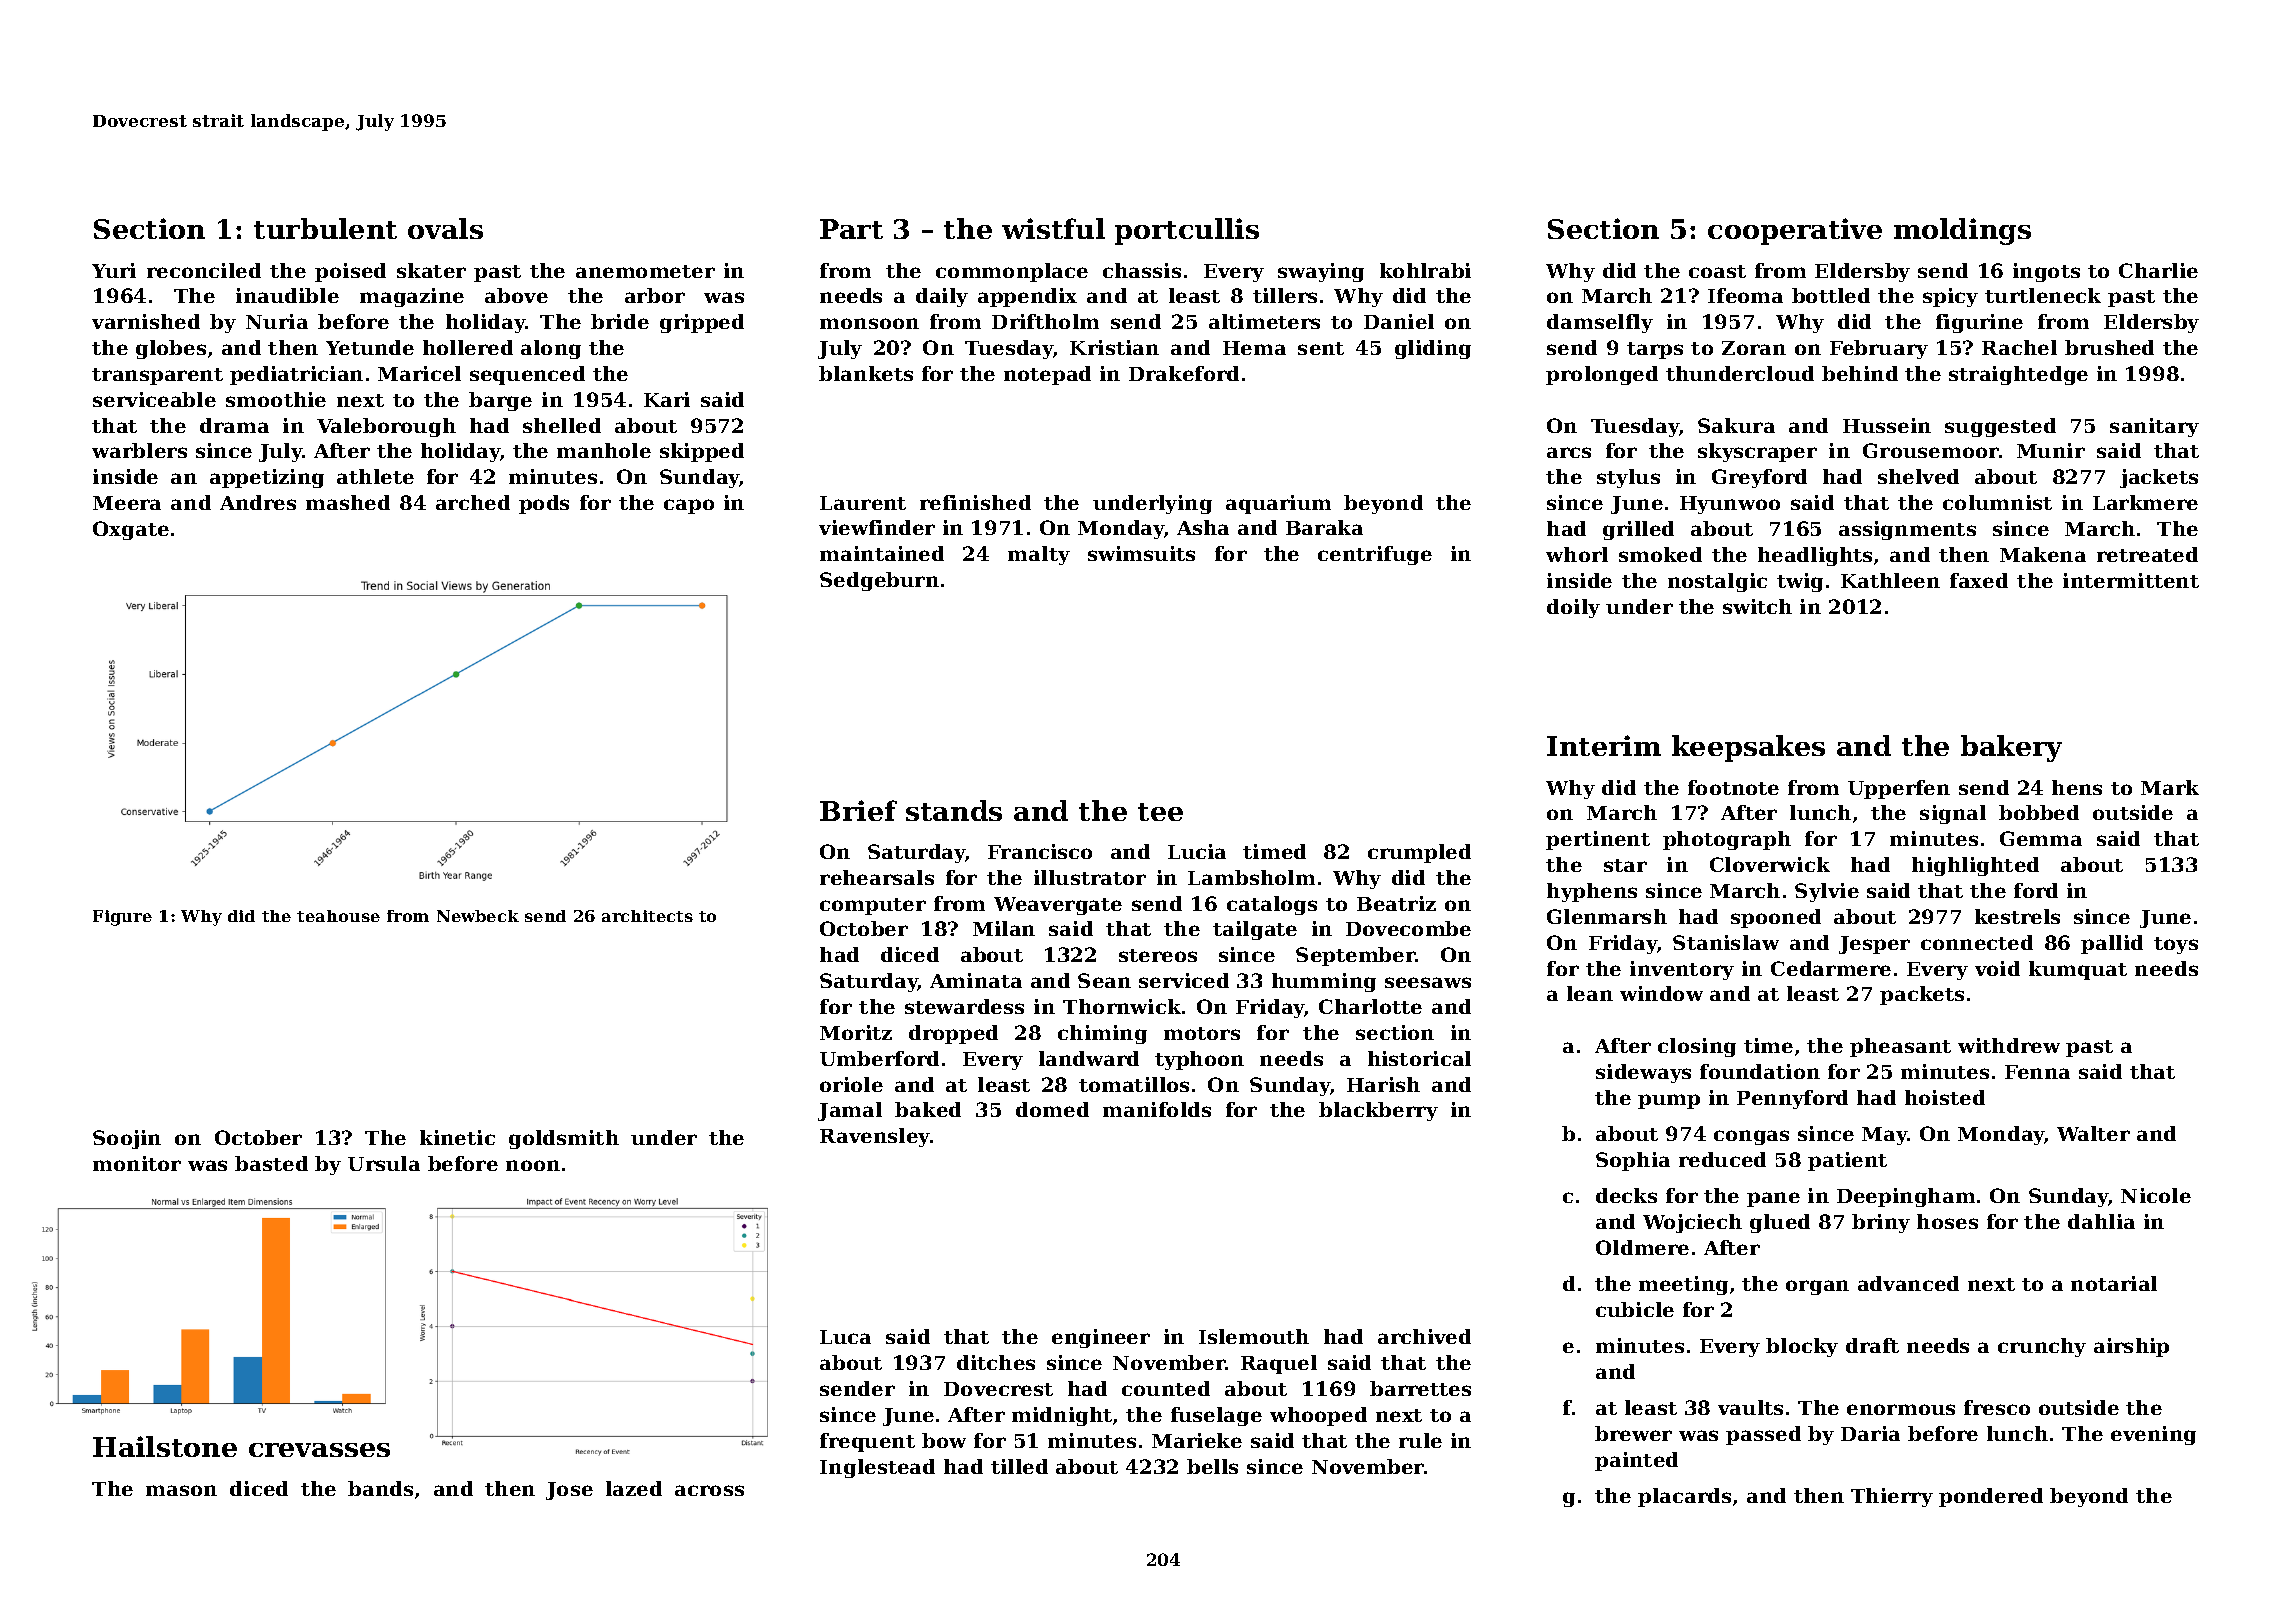 This page has height=1620, width=2292. Describe the element at coordinates (1254, 348) in the page. I see `Hema` at that location.
